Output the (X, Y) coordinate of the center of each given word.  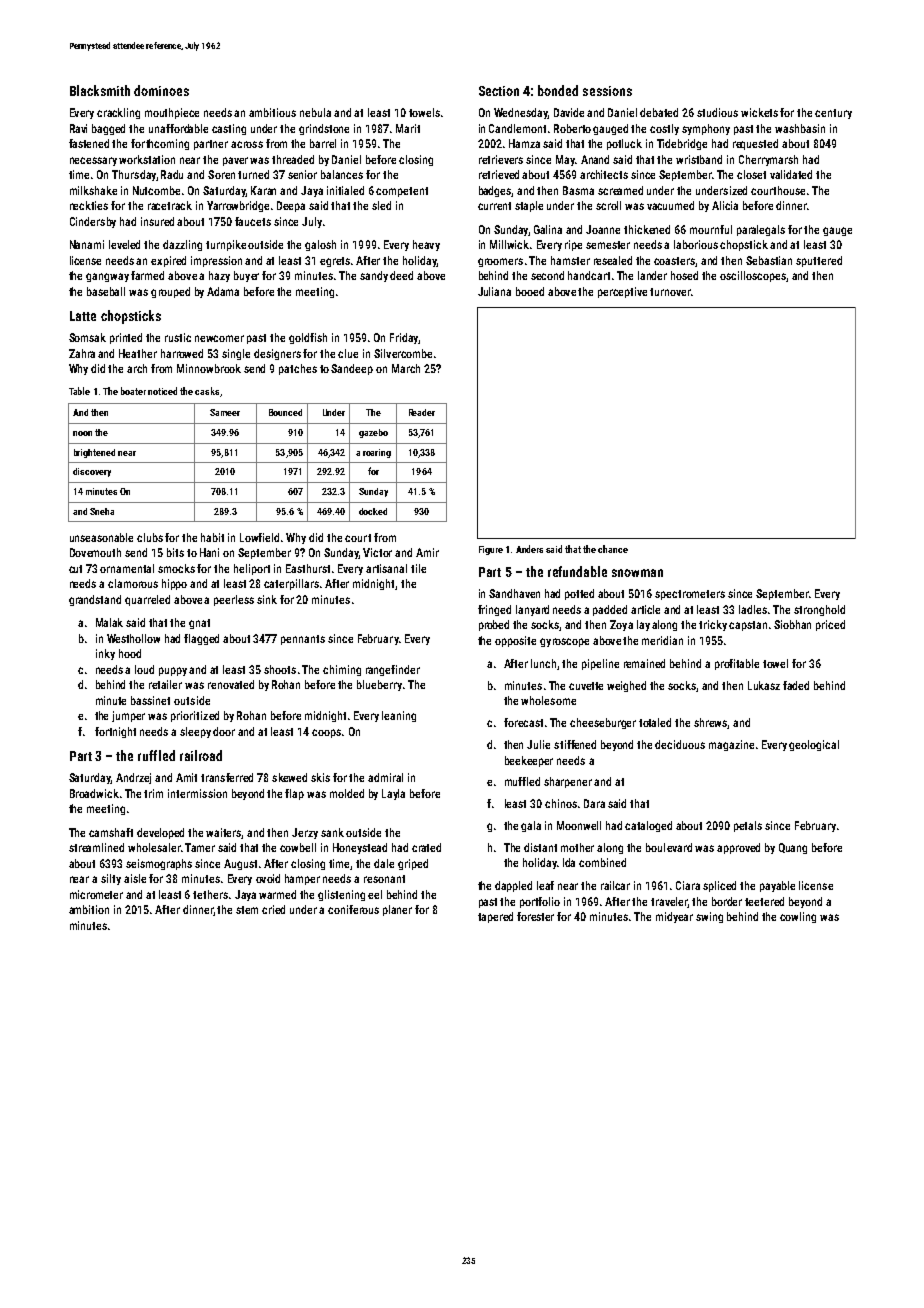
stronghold (819, 610)
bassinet (150, 700)
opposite (515, 641)
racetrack (170, 205)
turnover (670, 292)
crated (426, 847)
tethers (210, 894)
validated (791, 174)
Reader (422, 412)
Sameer (225, 412)
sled (381, 205)
